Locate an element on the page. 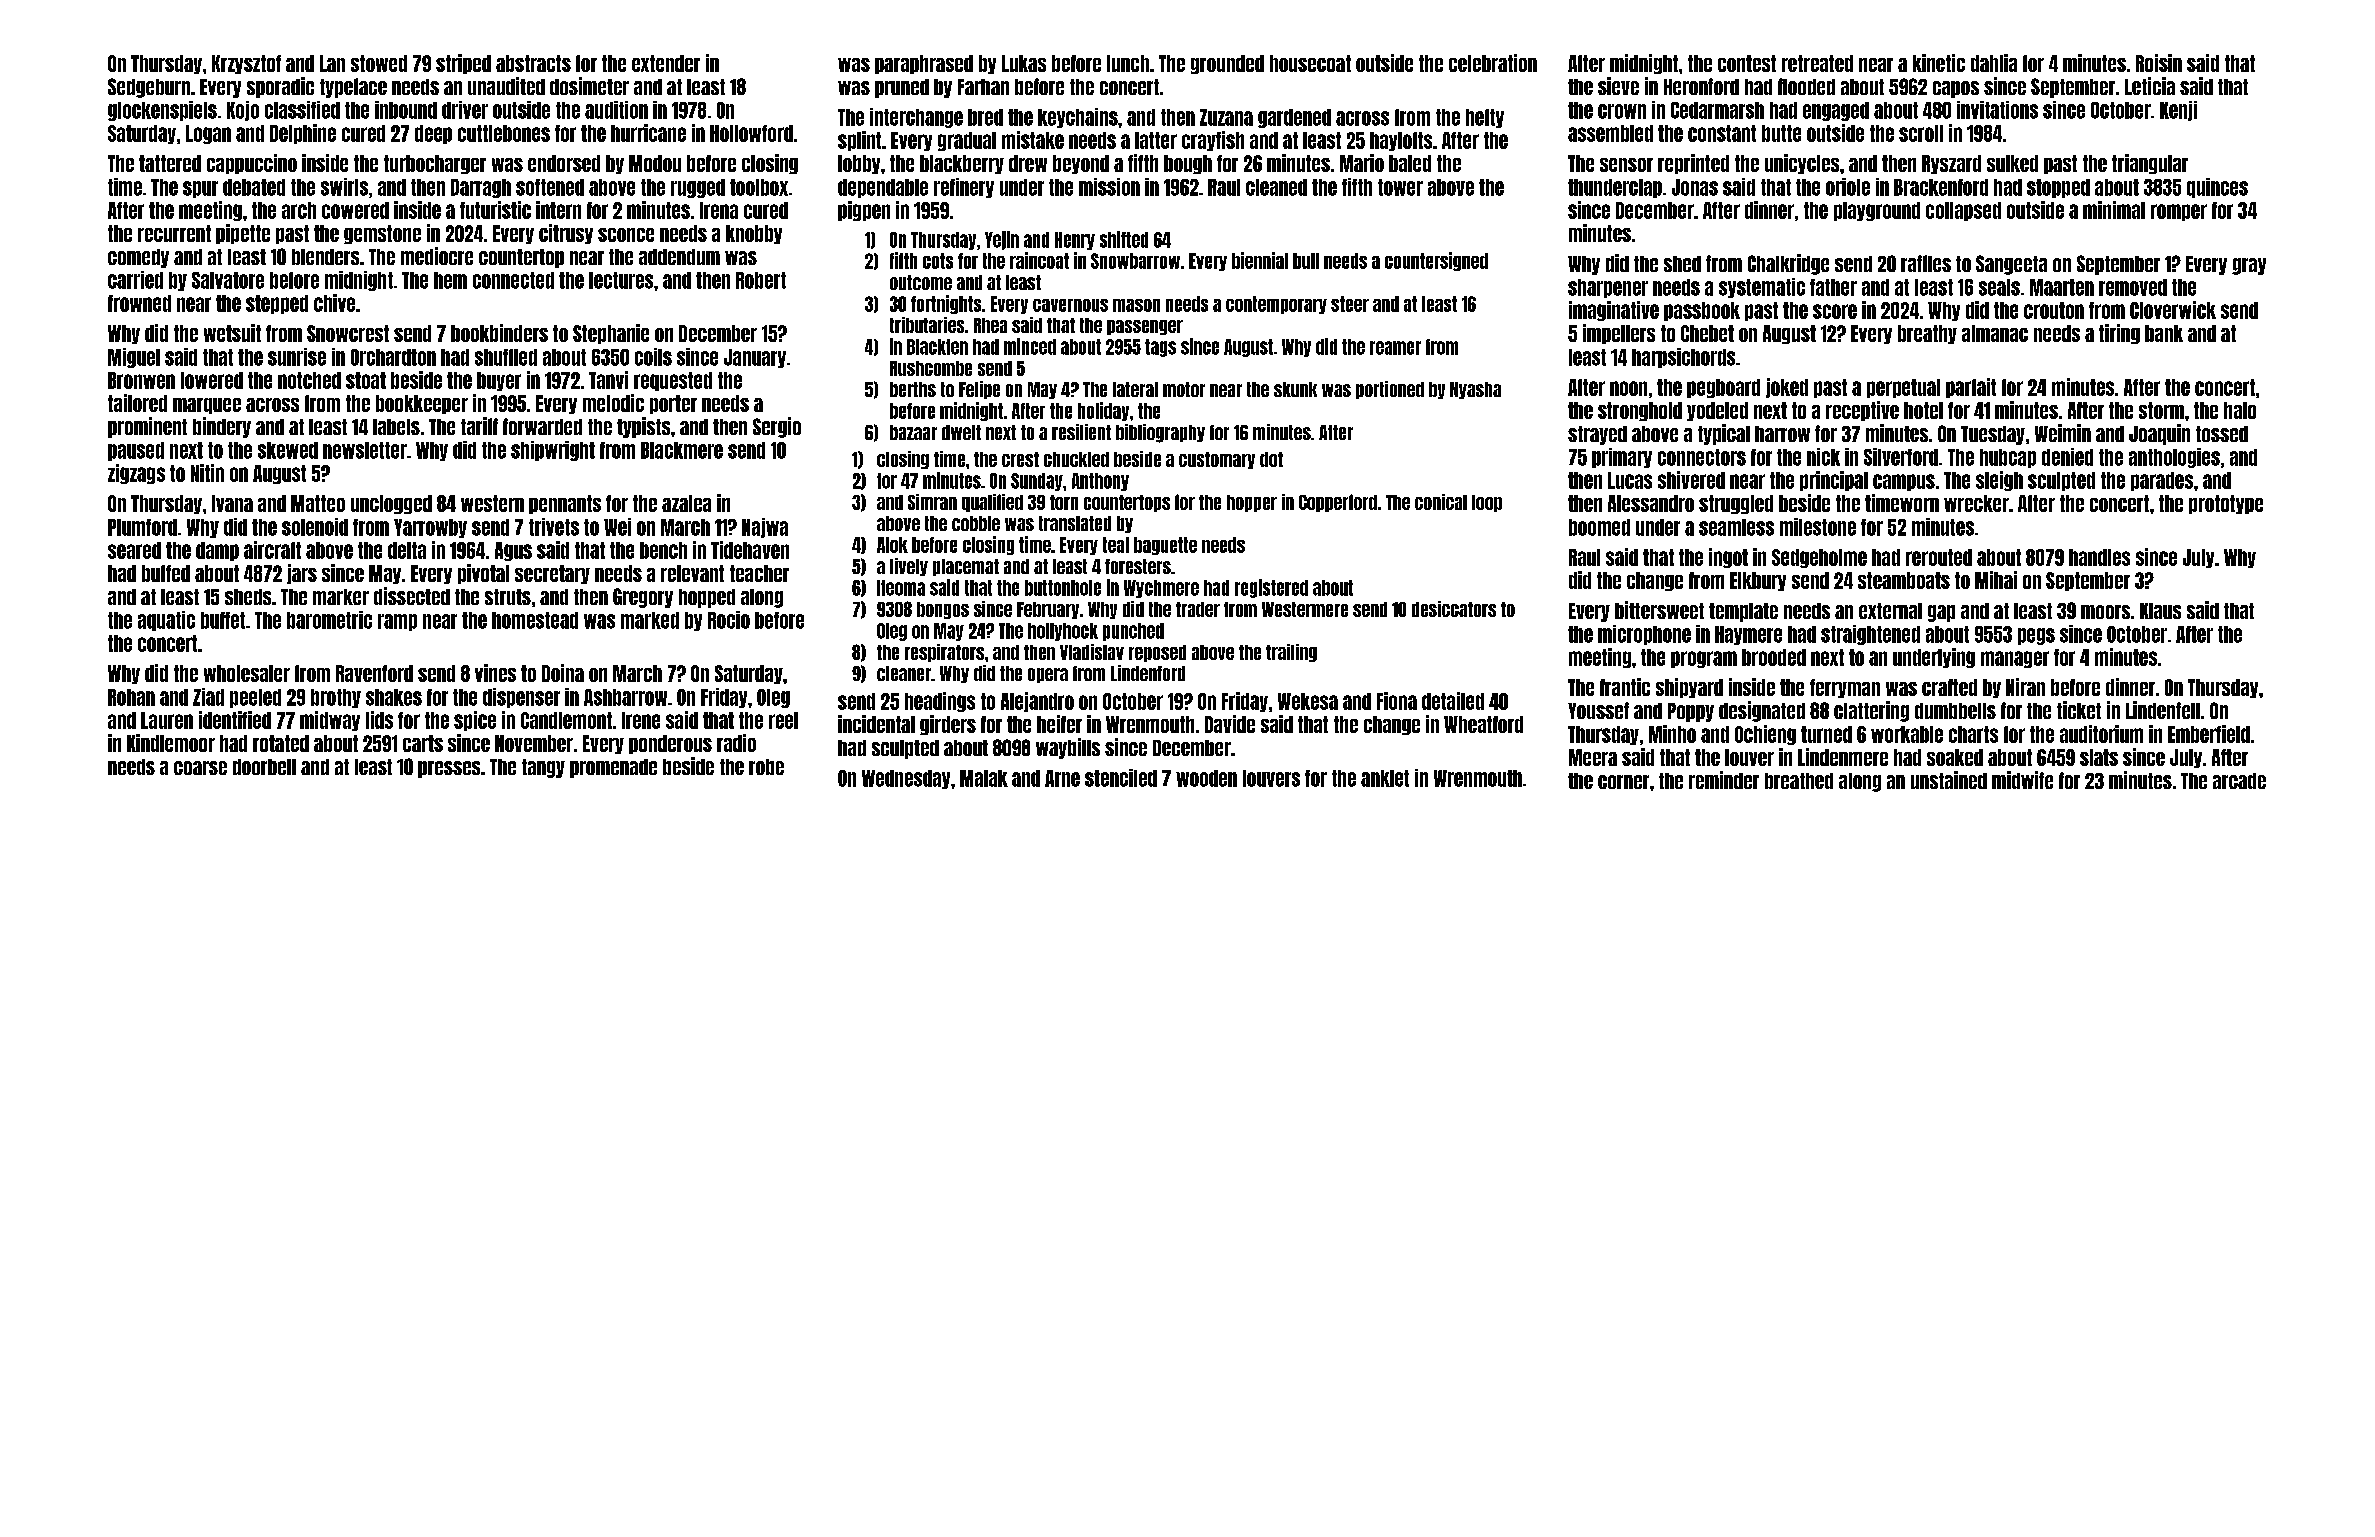 This image has height=1537, width=2375. Tuesday is located at coordinates (1993, 435).
